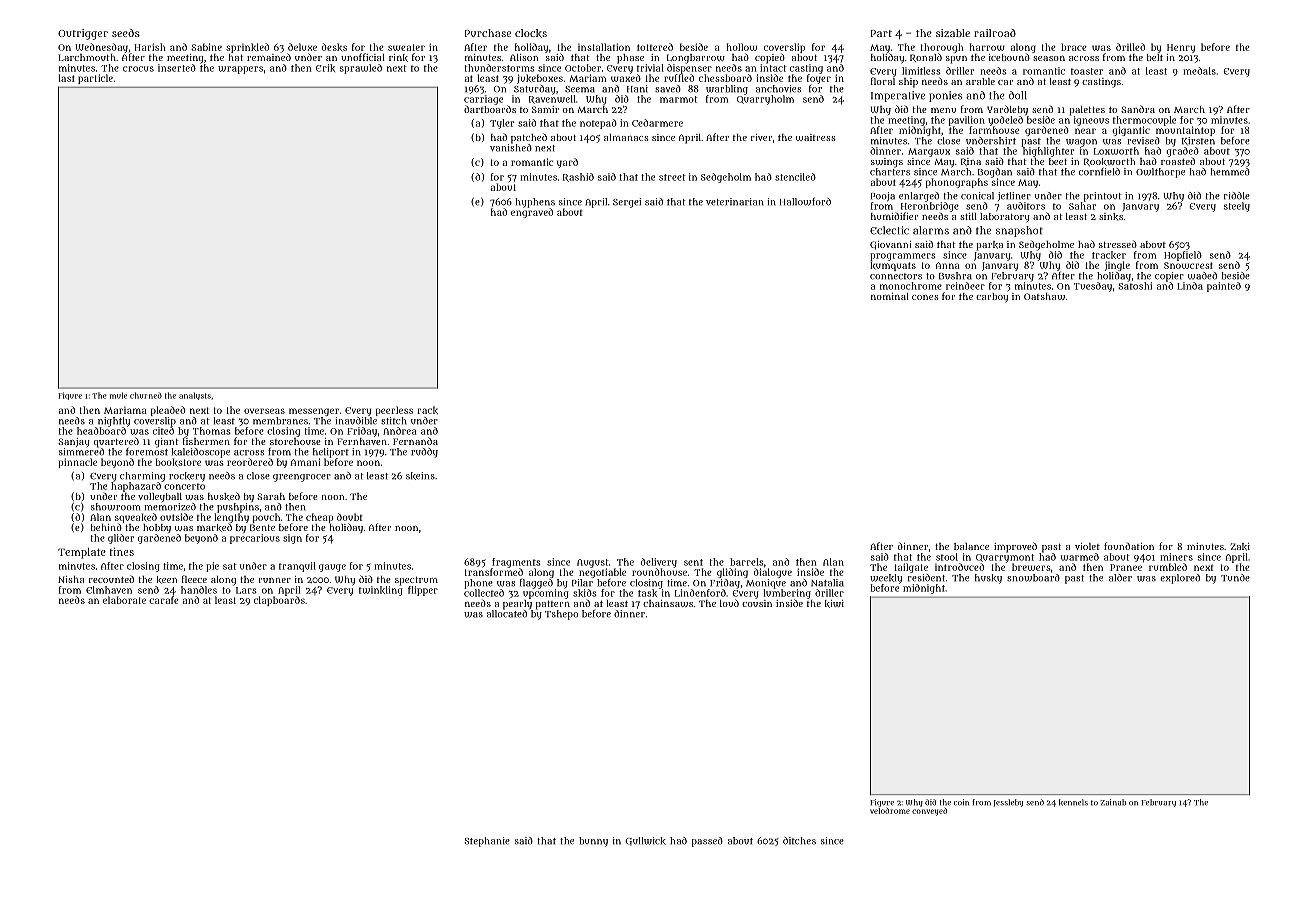 Image resolution: width=1308 pixels, height=924 pixels. What do you see at coordinates (178, 462) in the screenshot?
I see `bookstore` at bounding box center [178, 462].
